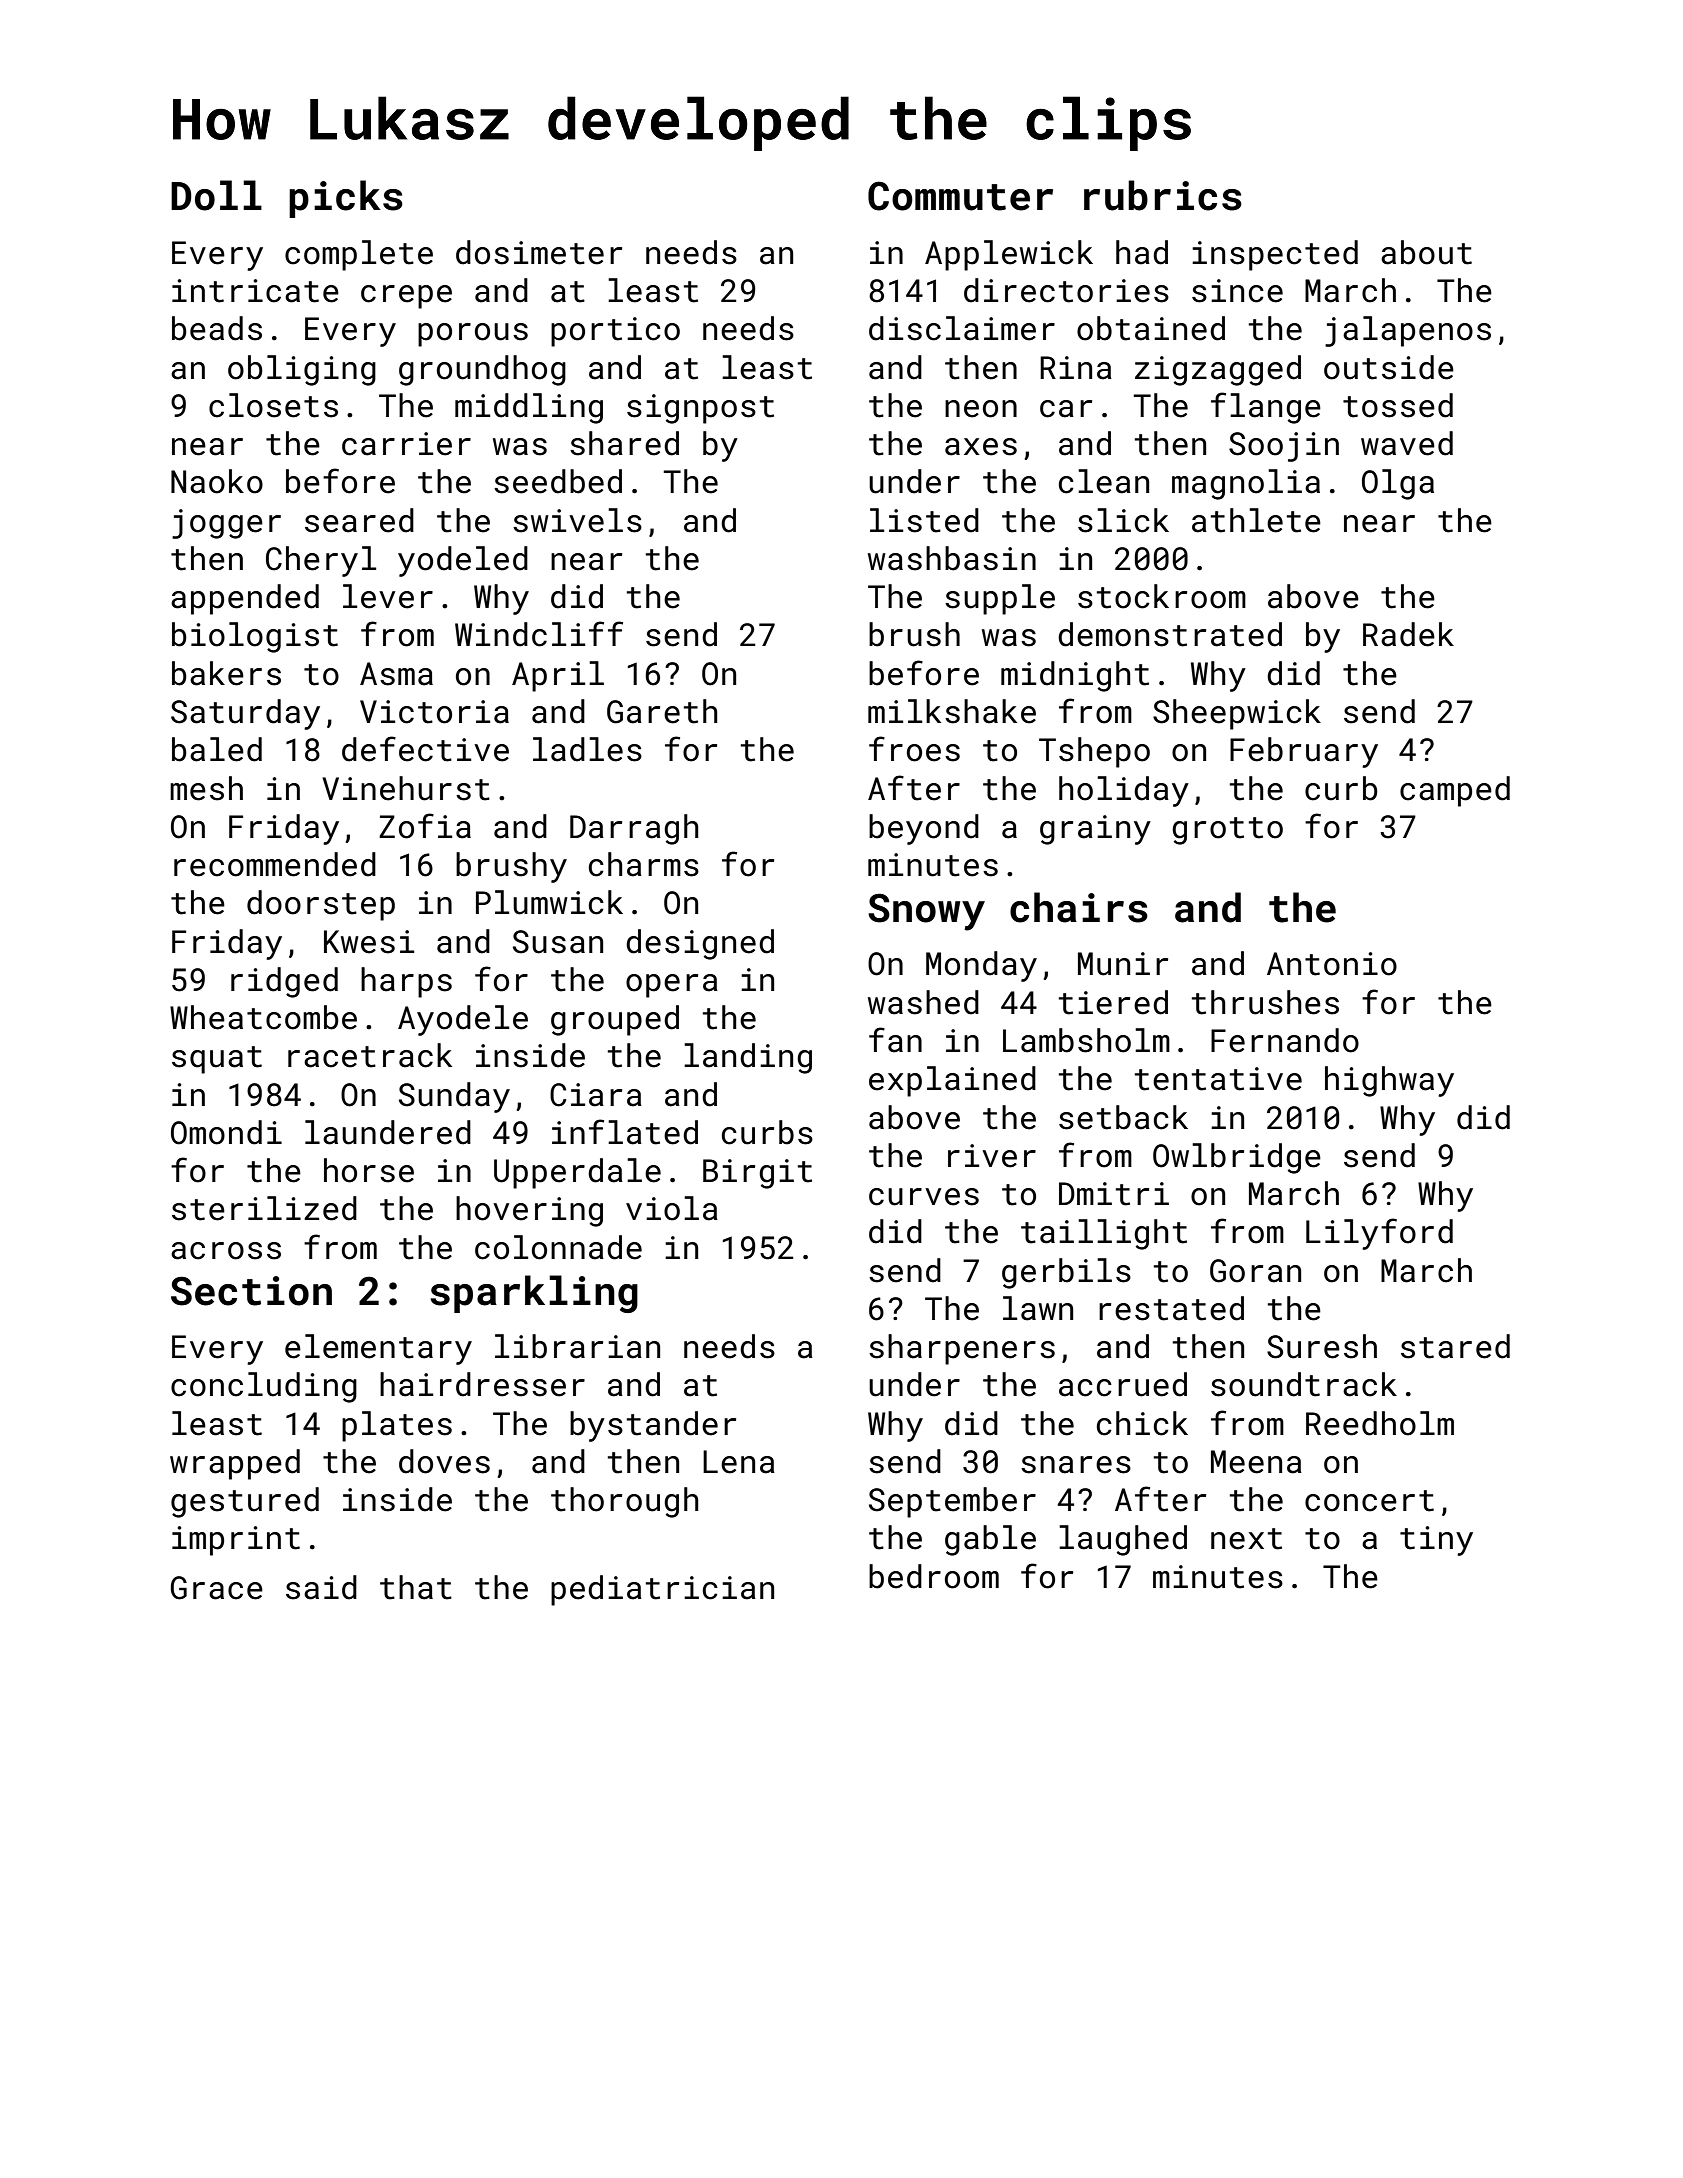 The width and height of the image is (1683, 2178). What do you see at coordinates (255, 291) in the image?
I see `intricate` at bounding box center [255, 291].
